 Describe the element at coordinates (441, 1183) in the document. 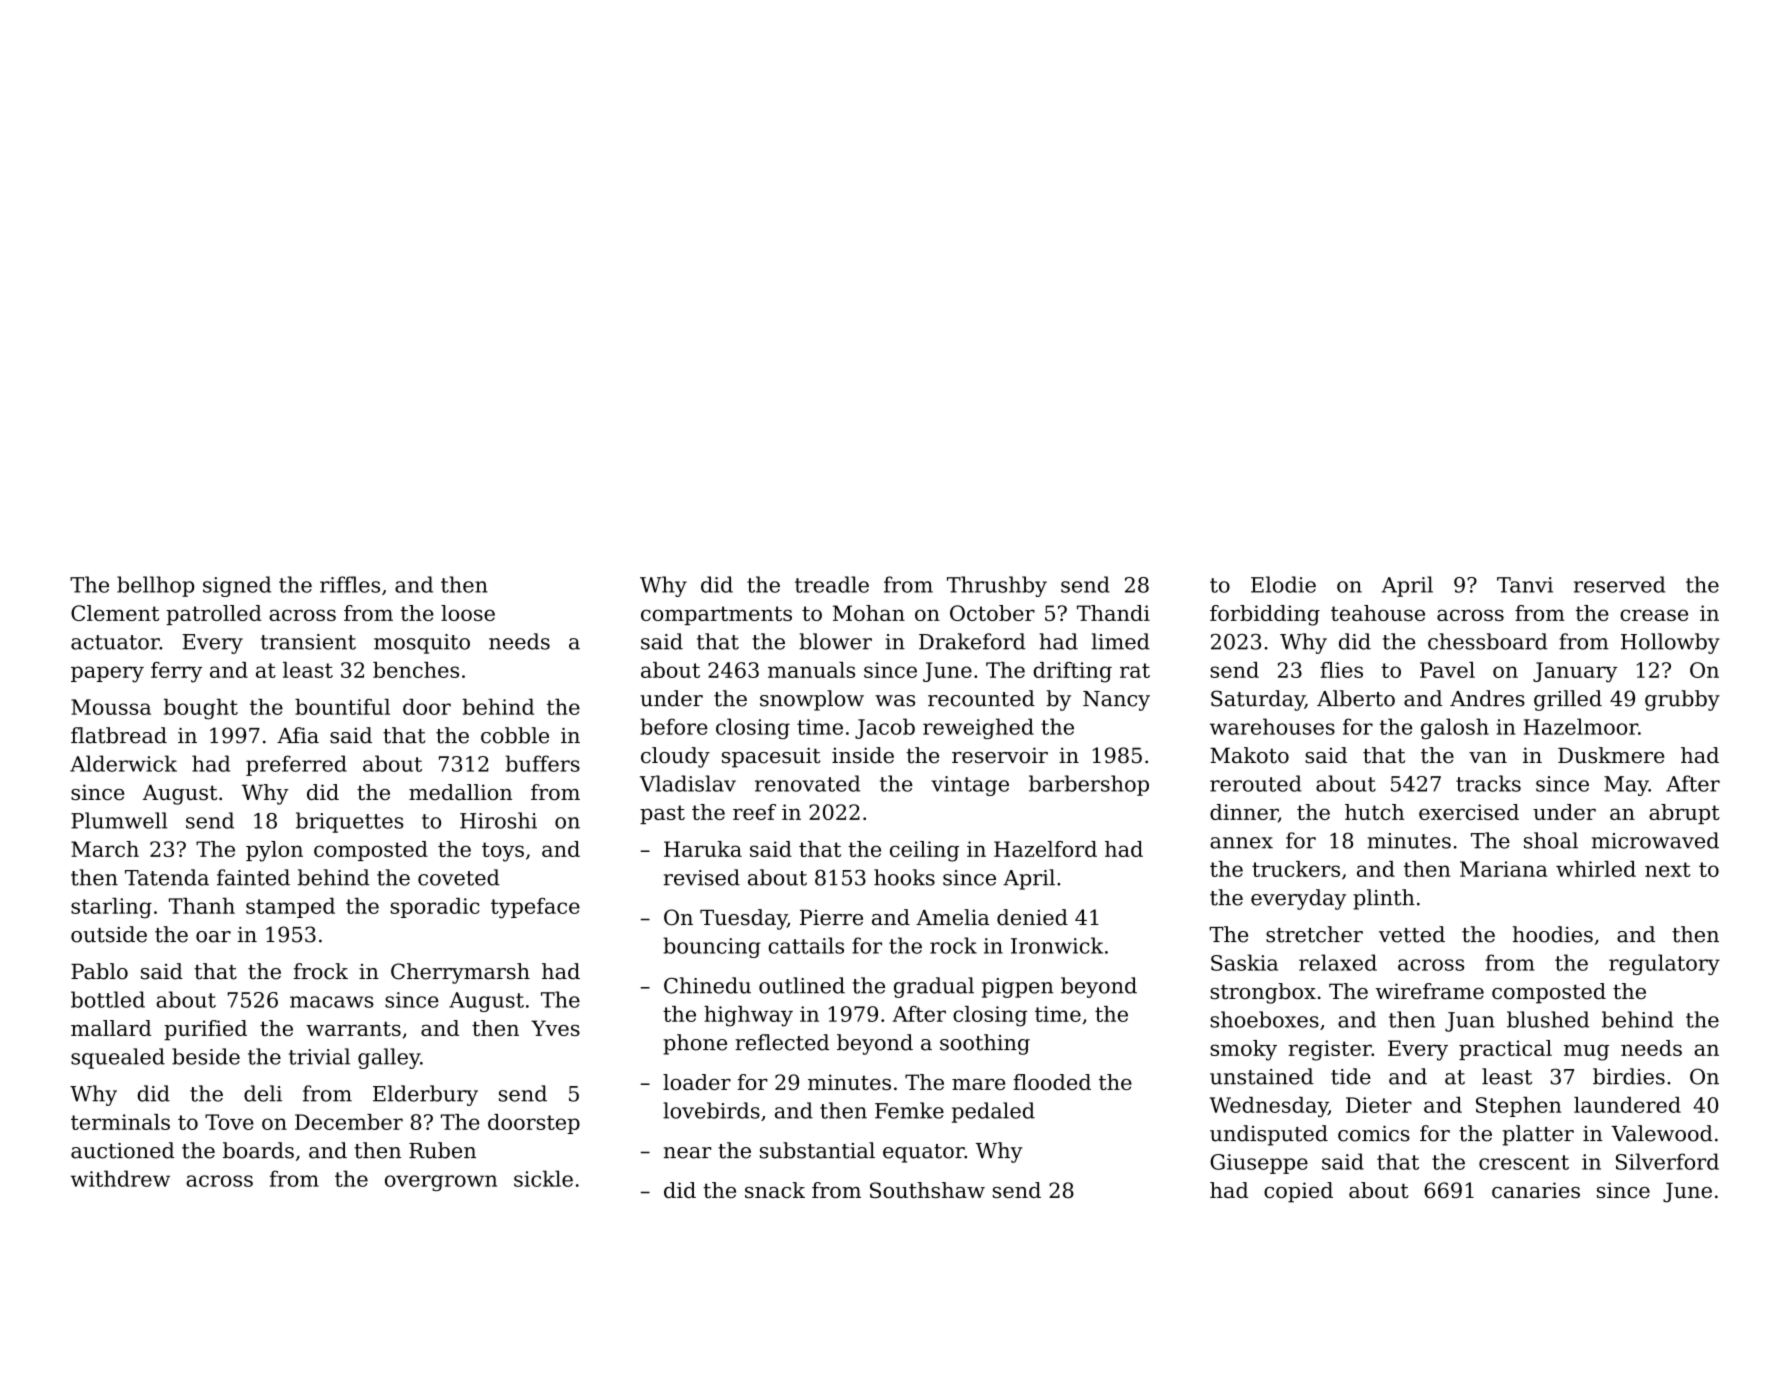

I see `overgrown` at that location.
